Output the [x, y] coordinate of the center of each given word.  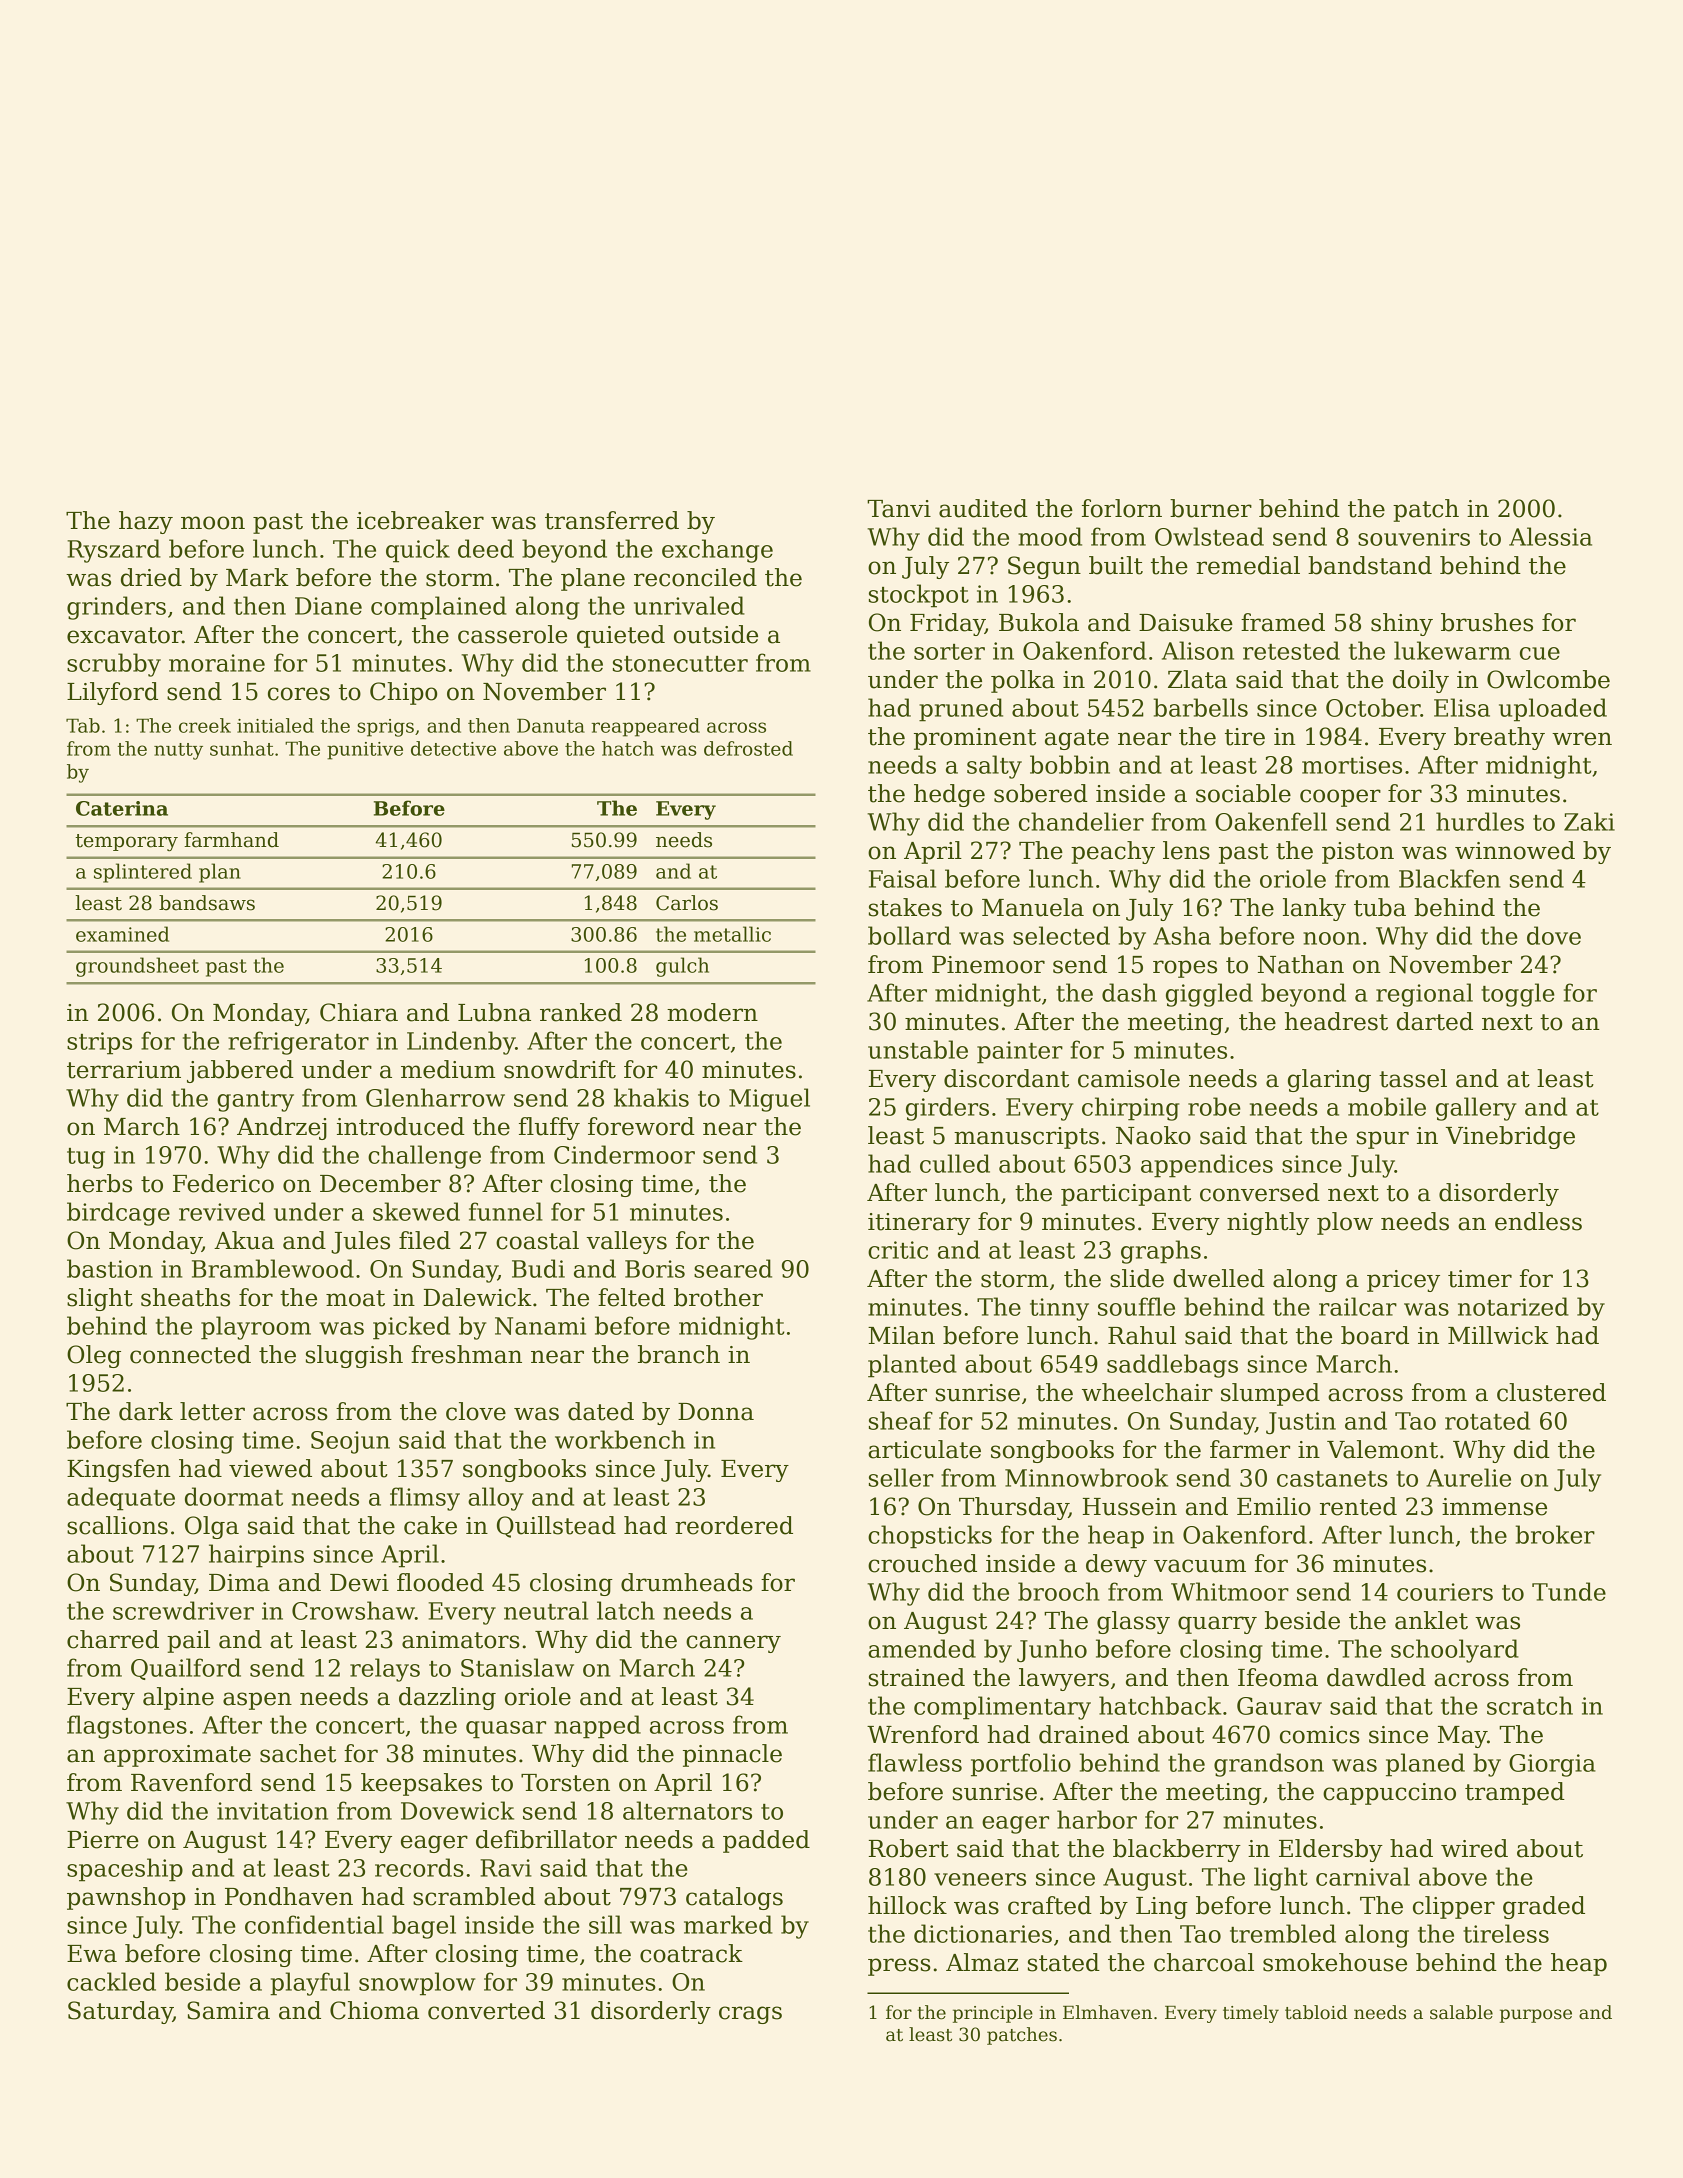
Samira [228, 2010]
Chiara [359, 1012]
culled [955, 1163]
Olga [212, 1527]
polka [1023, 681]
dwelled [1219, 1278]
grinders [116, 608]
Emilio [1274, 1506]
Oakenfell [1271, 821]
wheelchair [1147, 1392]
